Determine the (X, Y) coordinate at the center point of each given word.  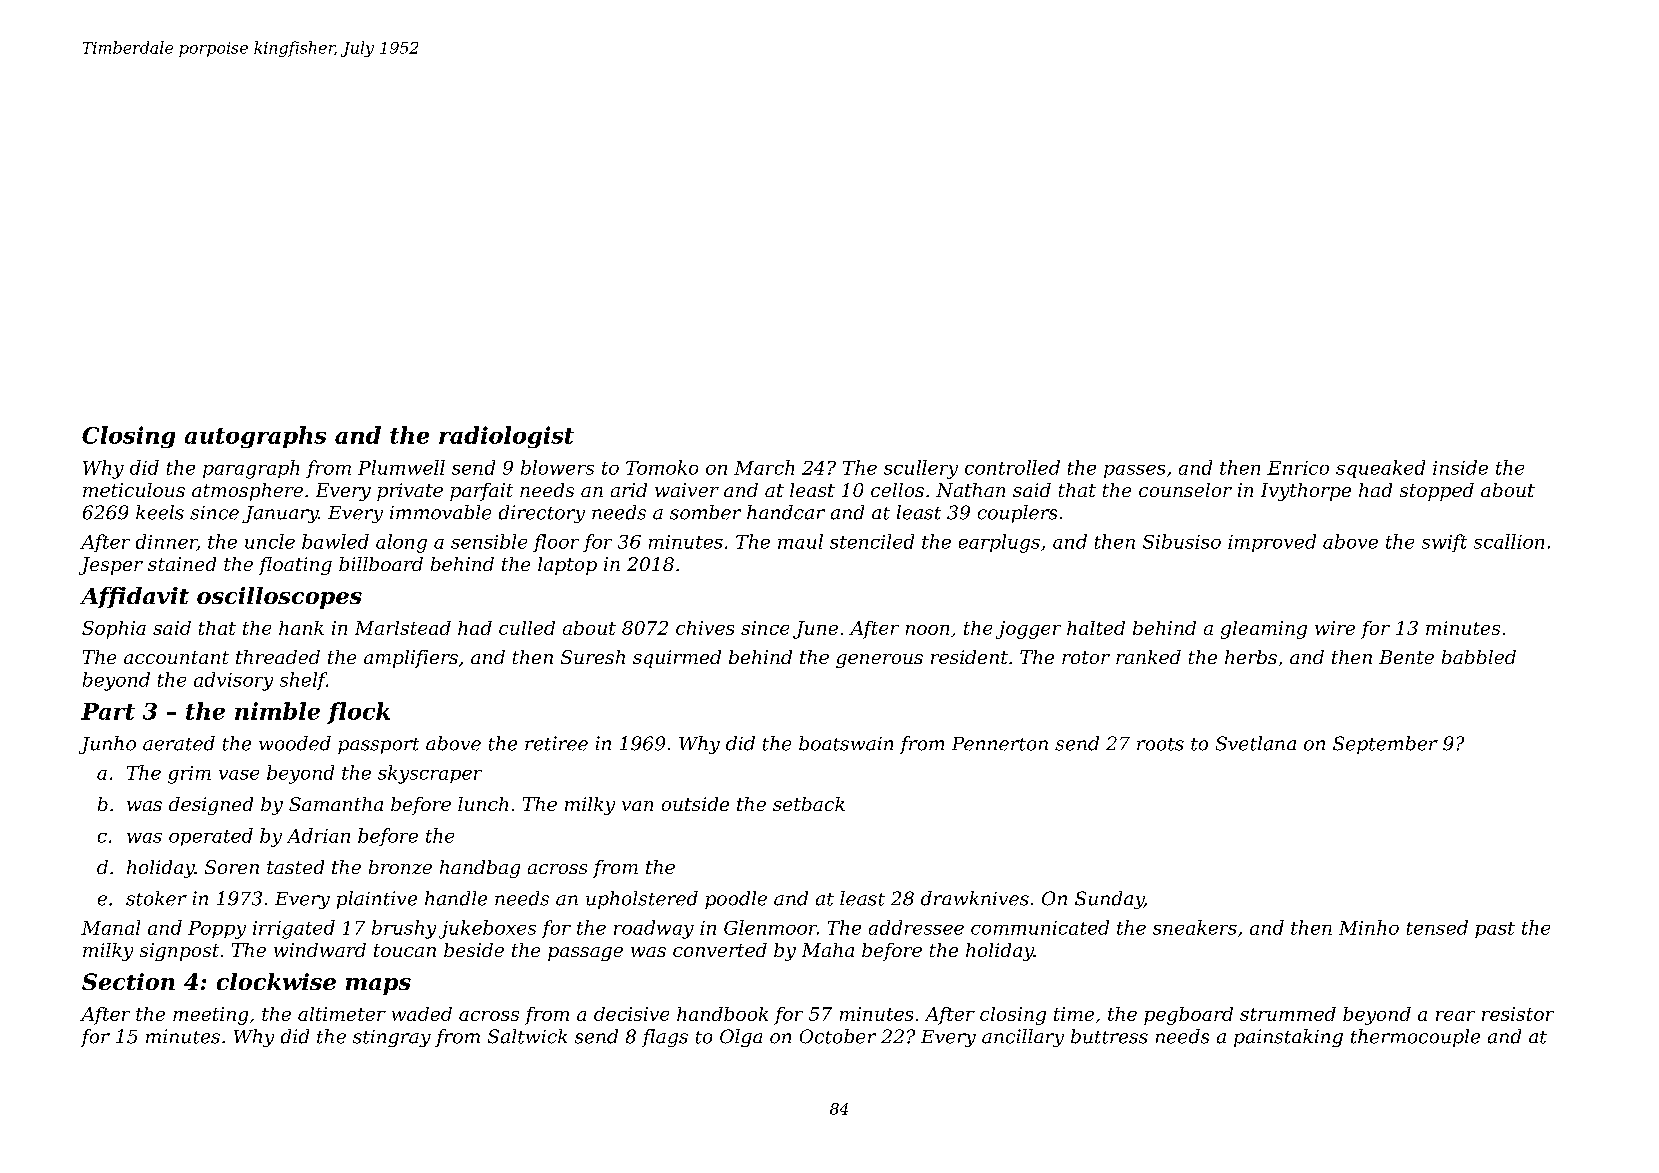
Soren (232, 867)
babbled (1479, 657)
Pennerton (1000, 744)
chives (705, 628)
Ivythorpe (1306, 492)
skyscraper (430, 774)
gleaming (1264, 630)
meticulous (134, 490)
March (764, 467)
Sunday (1109, 900)
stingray (392, 1038)
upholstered (642, 900)
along (401, 543)
